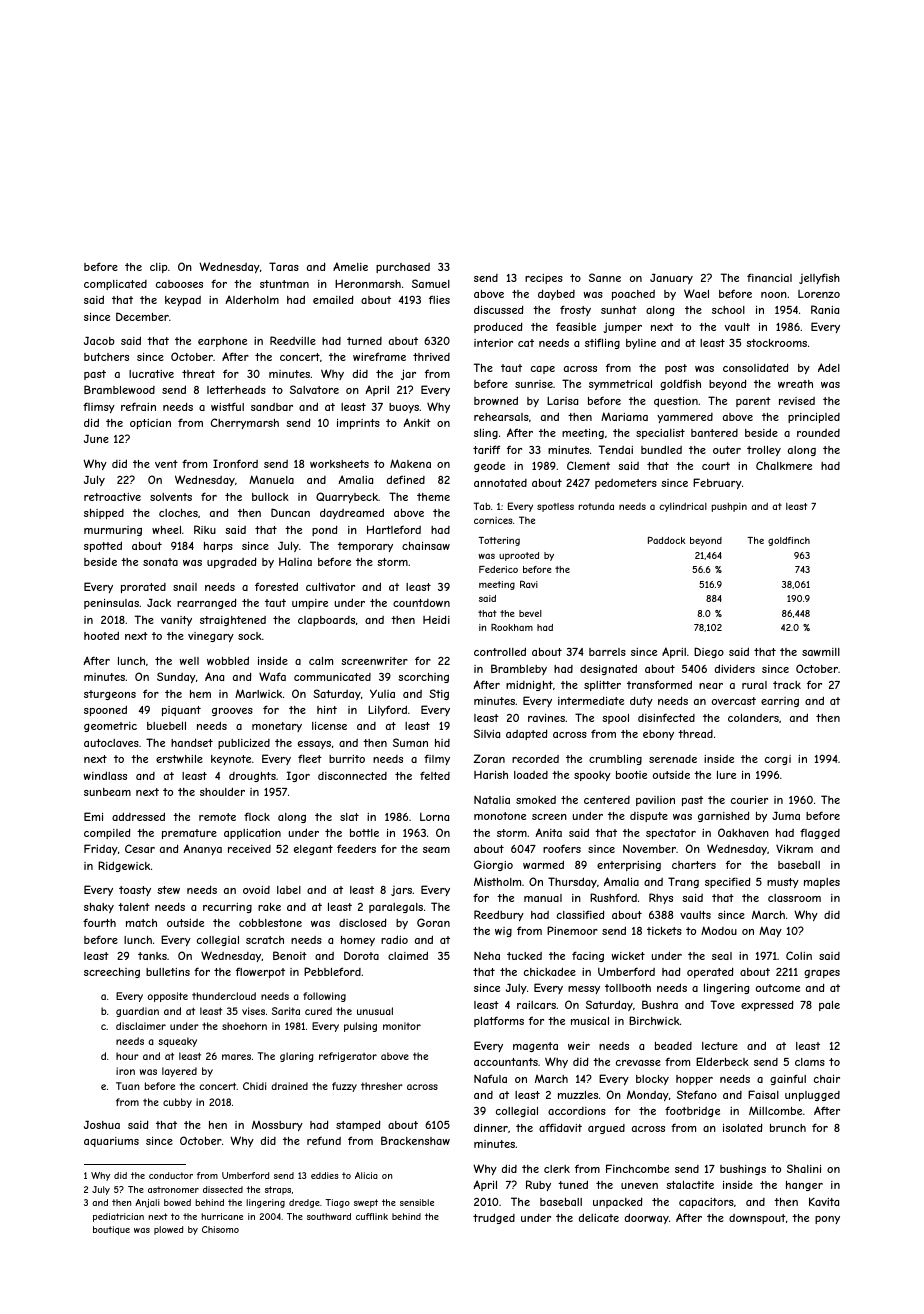 The image size is (924, 1314). What do you see at coordinates (270, 497) in the image?
I see `bullock` at bounding box center [270, 497].
